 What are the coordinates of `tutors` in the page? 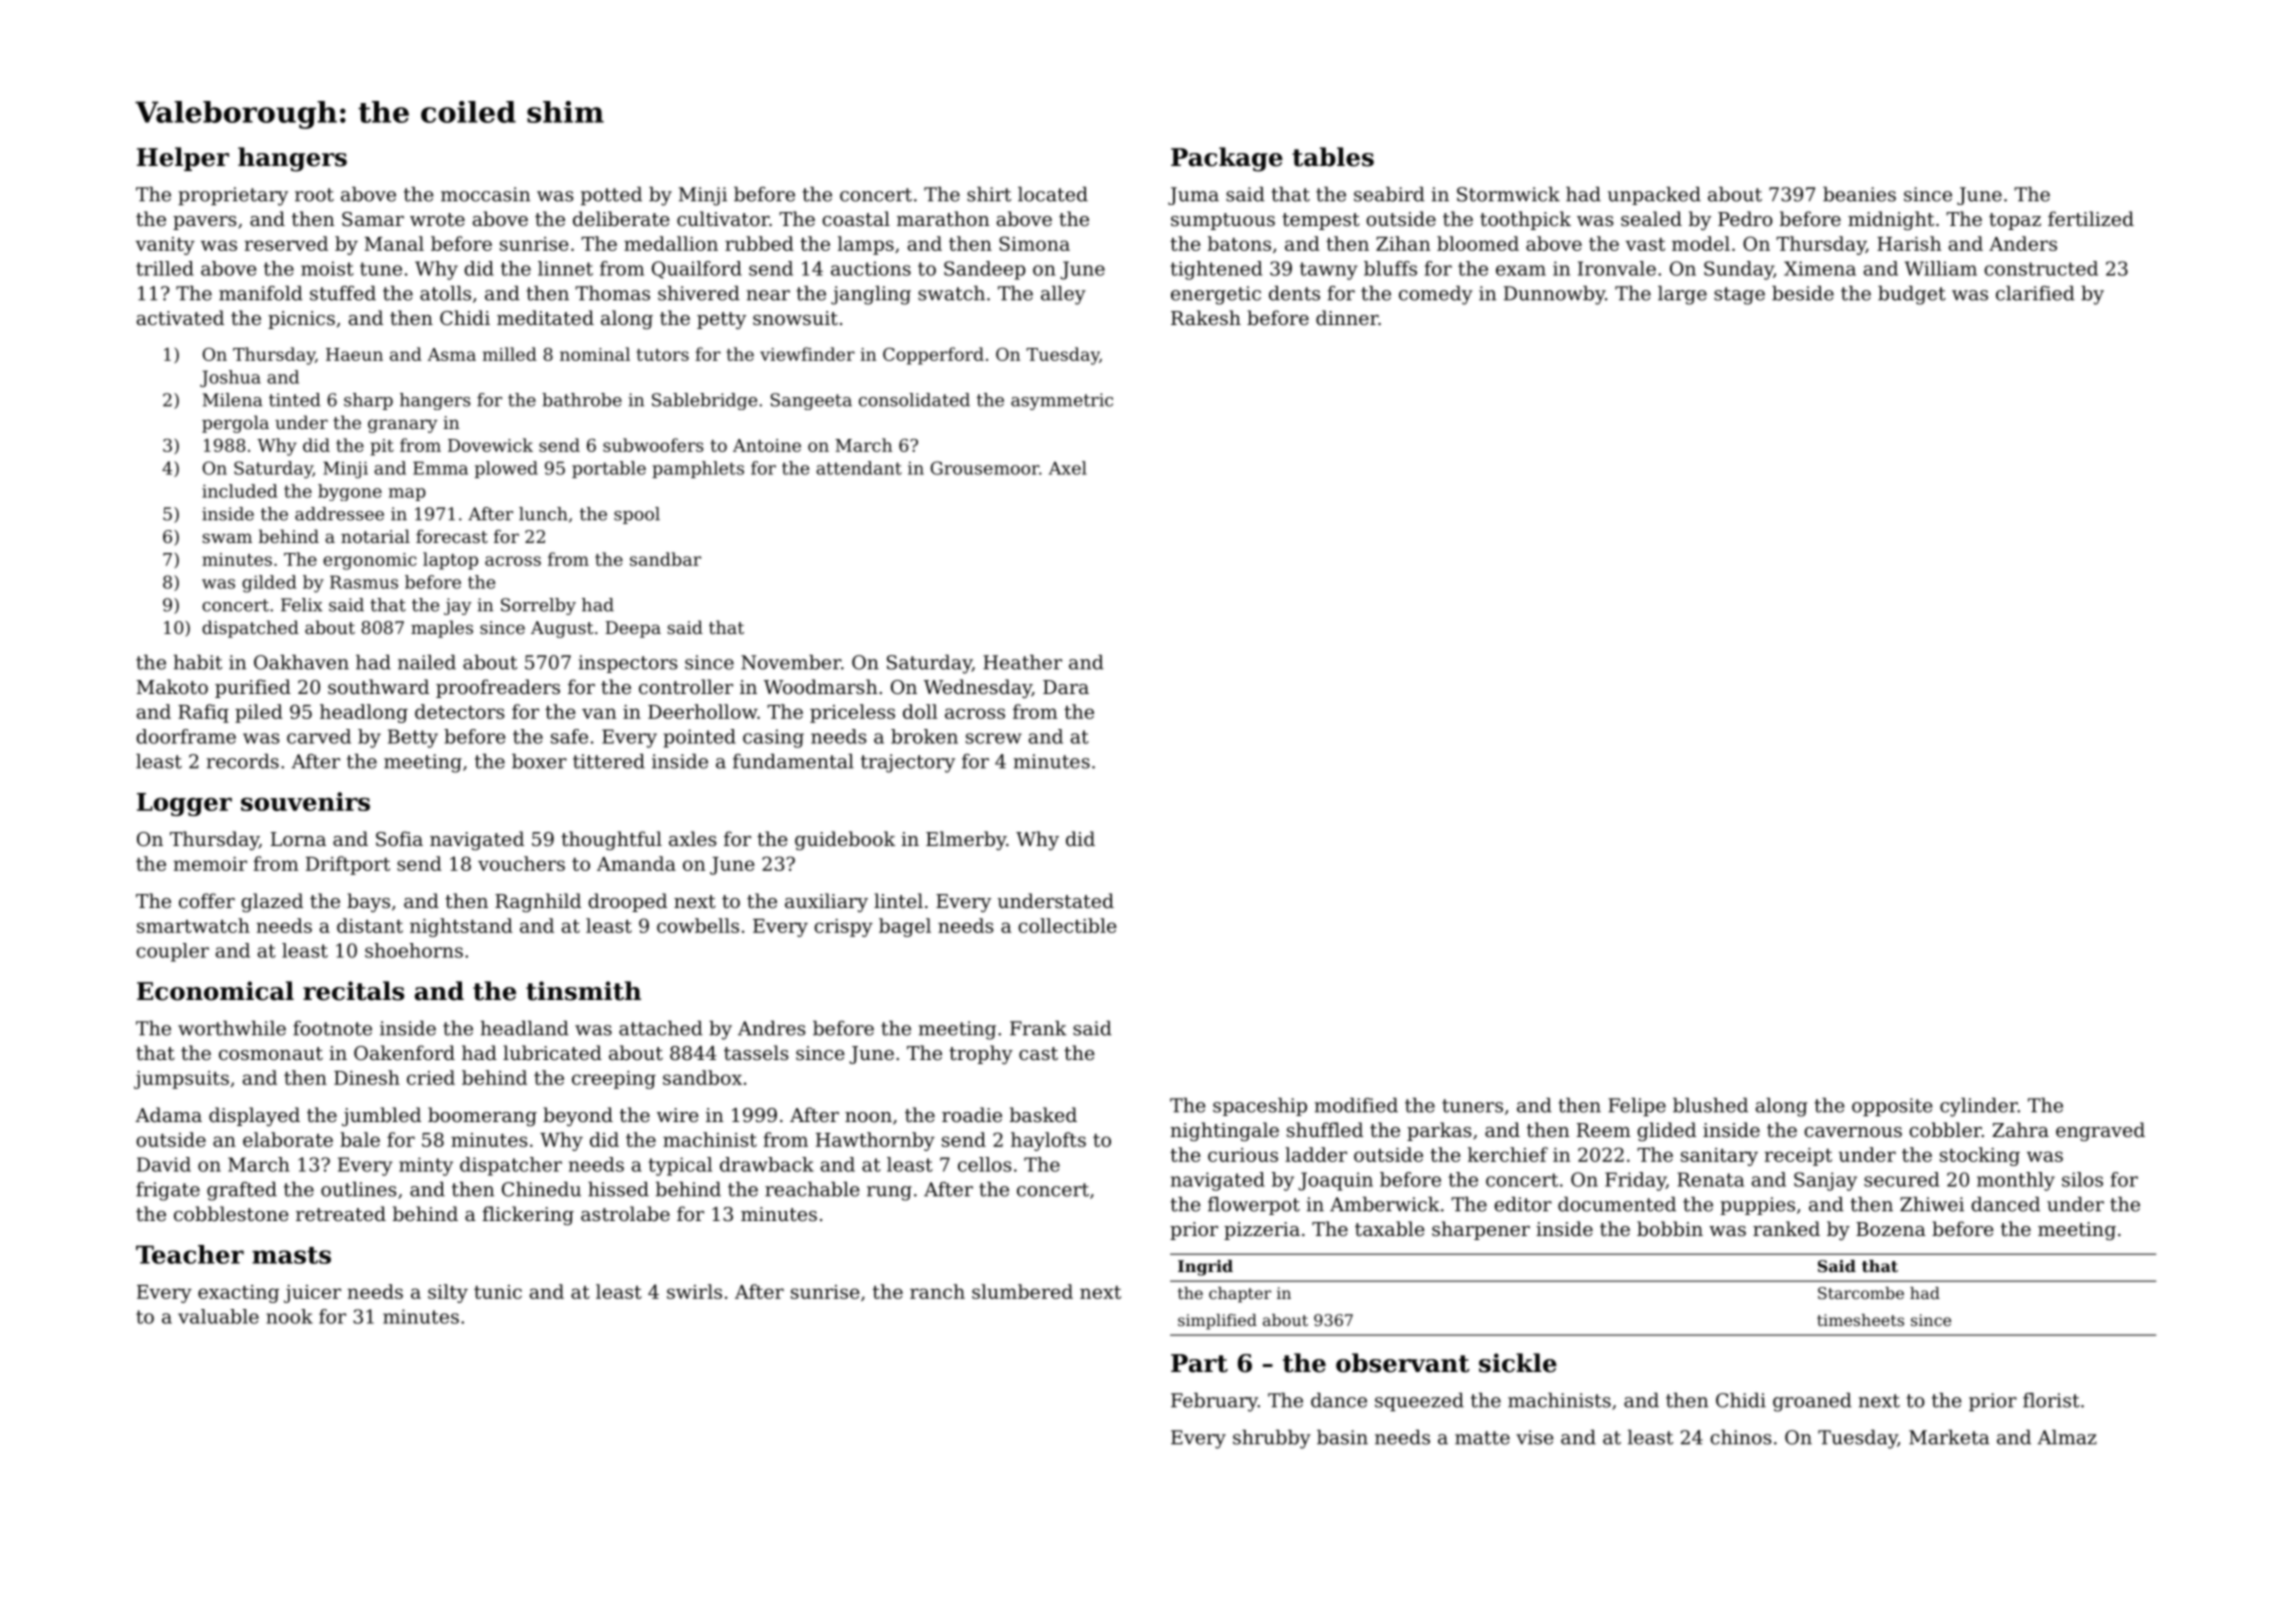 It's located at (662, 355).
